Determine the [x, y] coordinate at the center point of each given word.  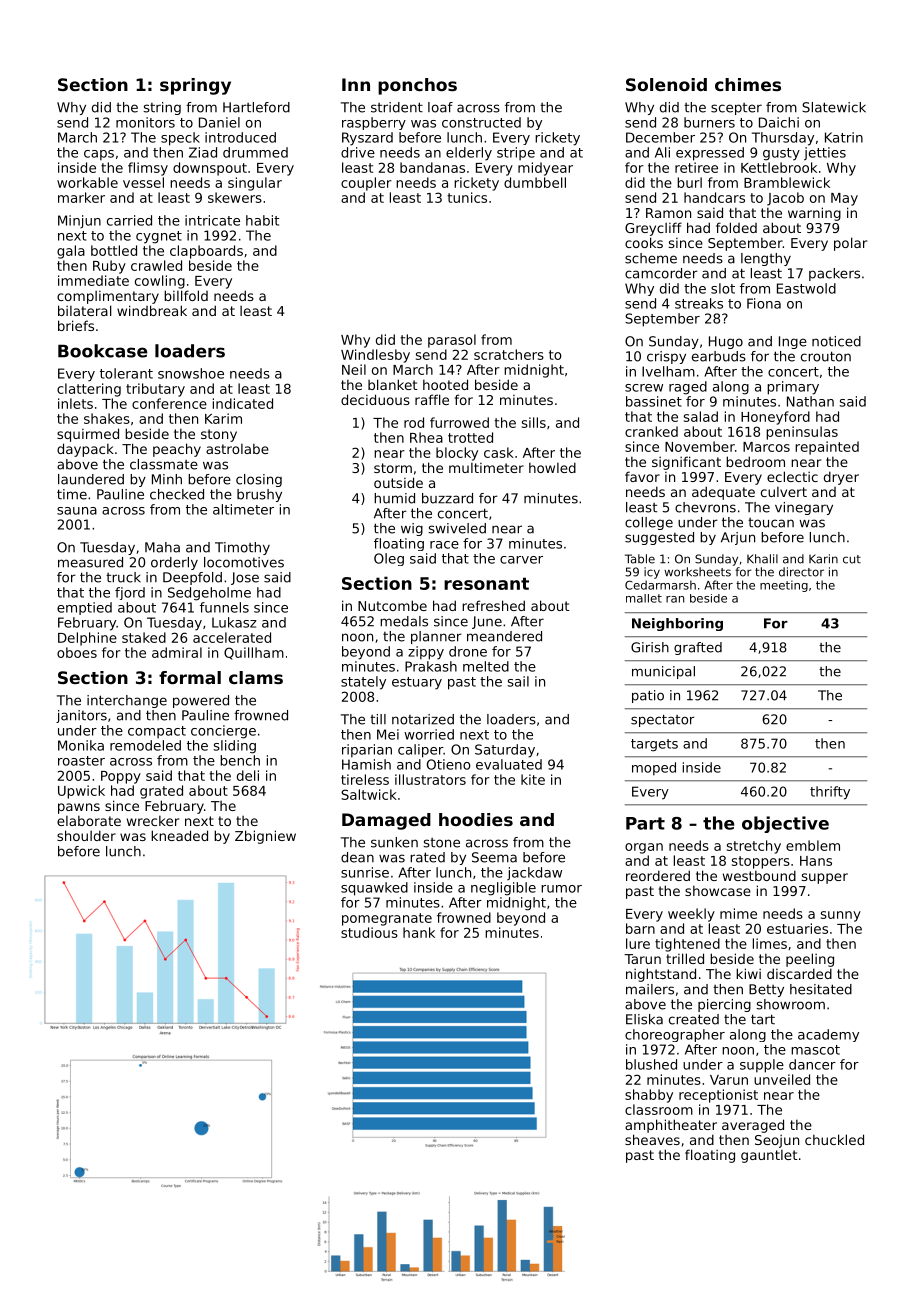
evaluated [509, 764]
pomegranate [387, 919]
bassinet [654, 401]
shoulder [86, 835]
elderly [469, 154]
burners [709, 122]
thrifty [830, 793]
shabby [649, 1096]
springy [195, 86]
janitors [81, 716]
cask [499, 452]
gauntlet [769, 1156]
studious [369, 932]
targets [654, 745]
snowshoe [191, 373]
